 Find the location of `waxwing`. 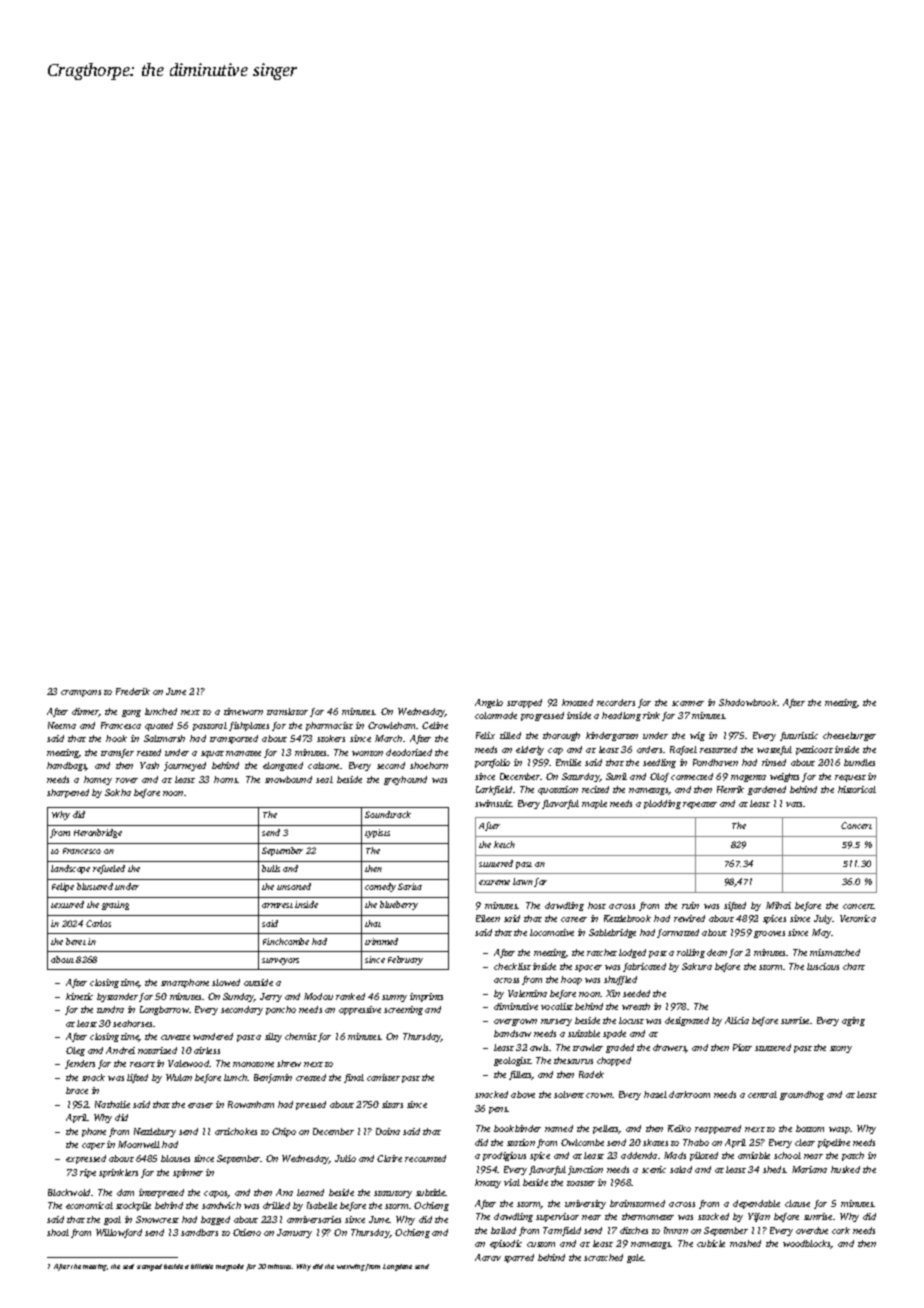

waxwing is located at coordinates (351, 1267).
